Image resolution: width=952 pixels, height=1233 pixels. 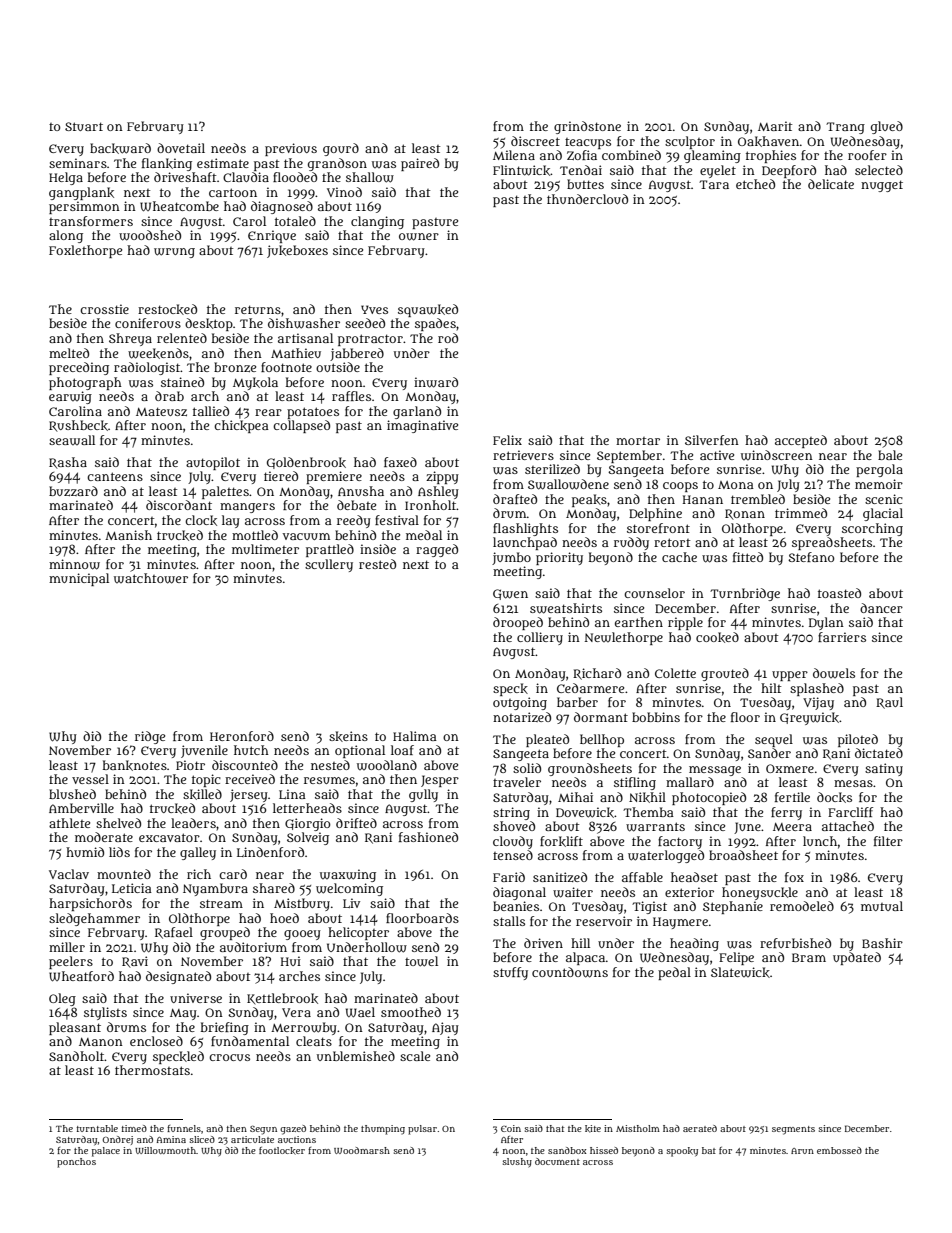 What do you see at coordinates (202, 794) in the screenshot?
I see `skilled` at bounding box center [202, 794].
